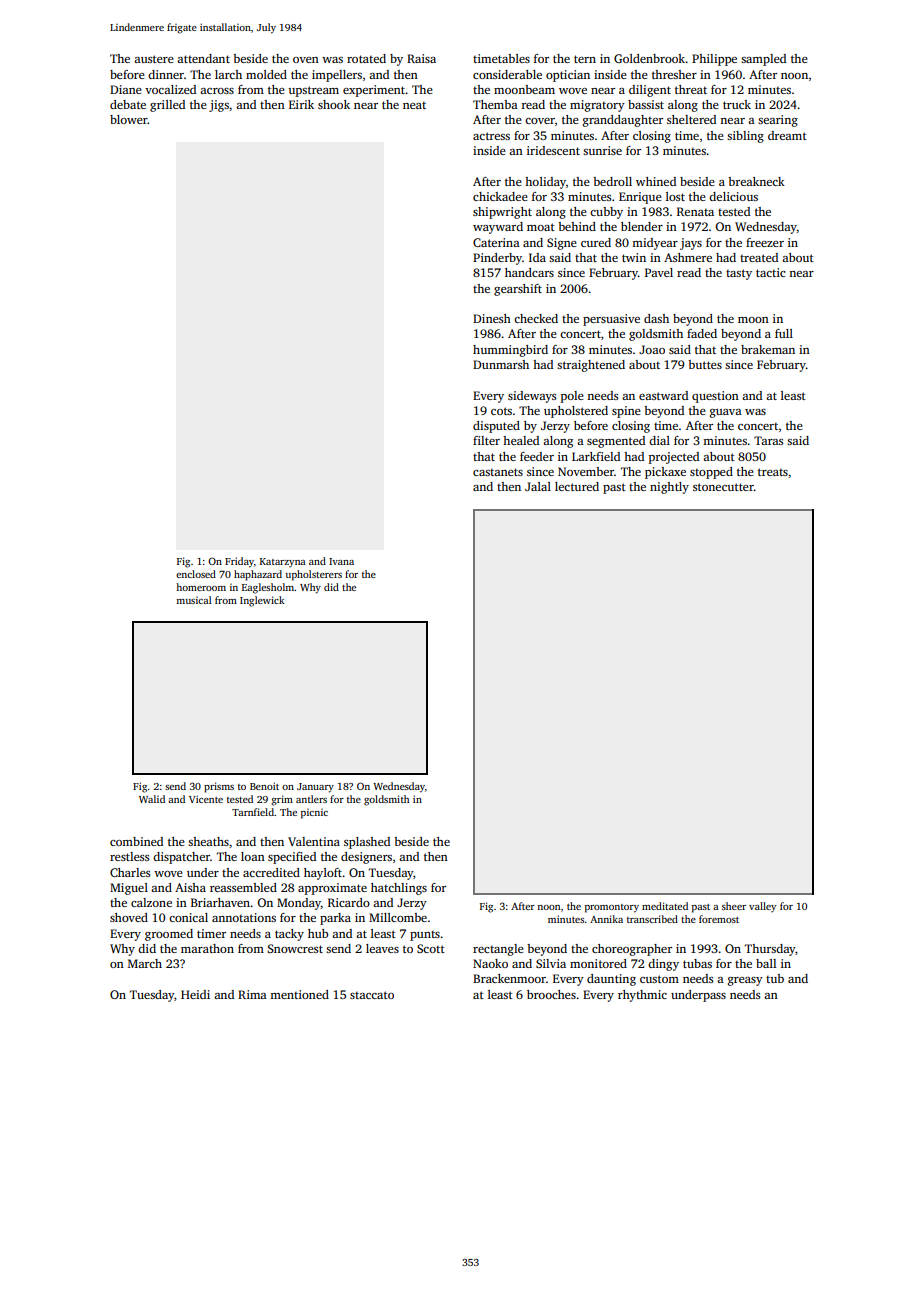 This page has height=1308, width=924. What do you see at coordinates (244, 917) in the page?
I see `annotations` at bounding box center [244, 917].
